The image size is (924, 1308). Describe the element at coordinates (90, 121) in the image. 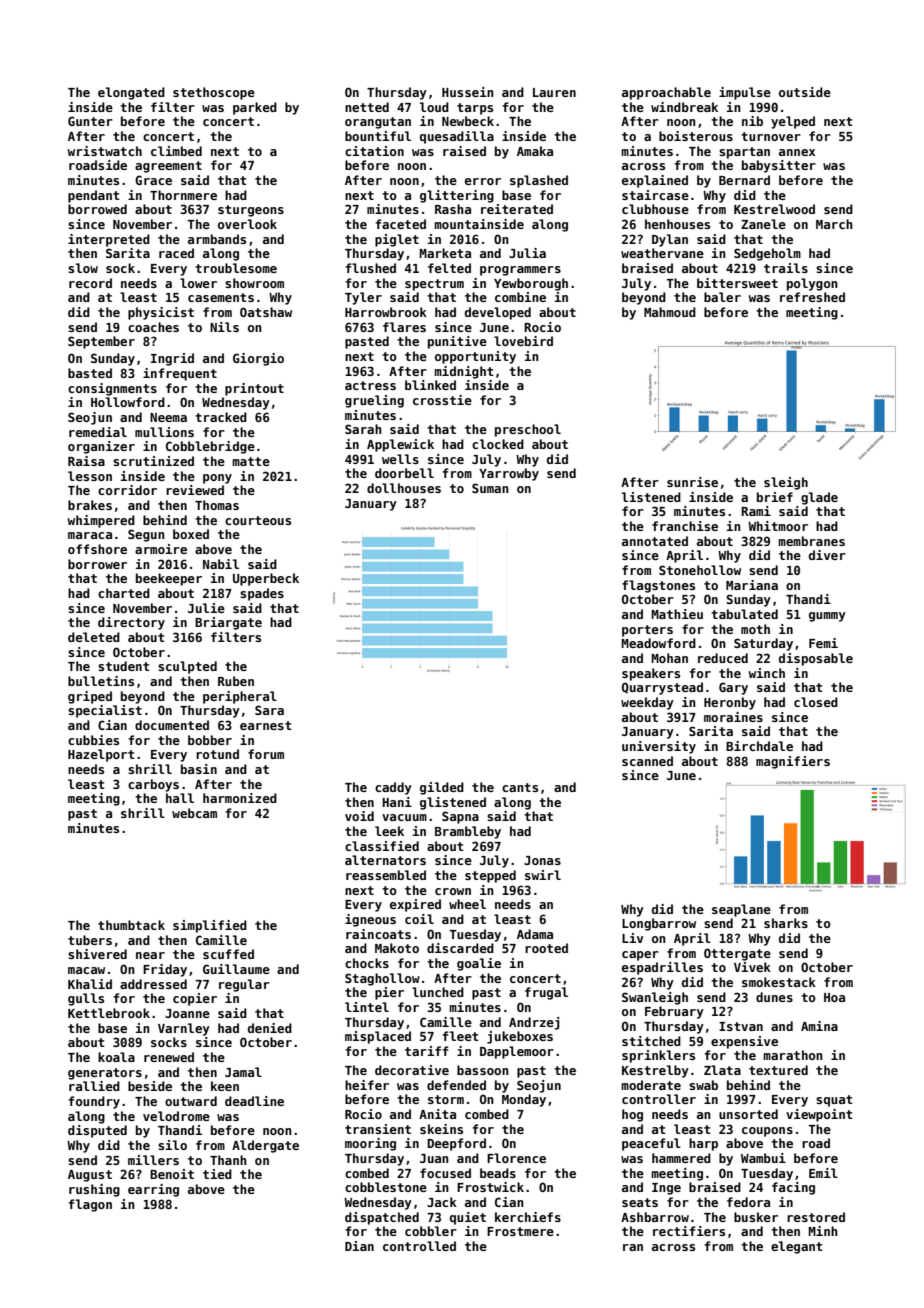

I see `Gunter` at that location.
